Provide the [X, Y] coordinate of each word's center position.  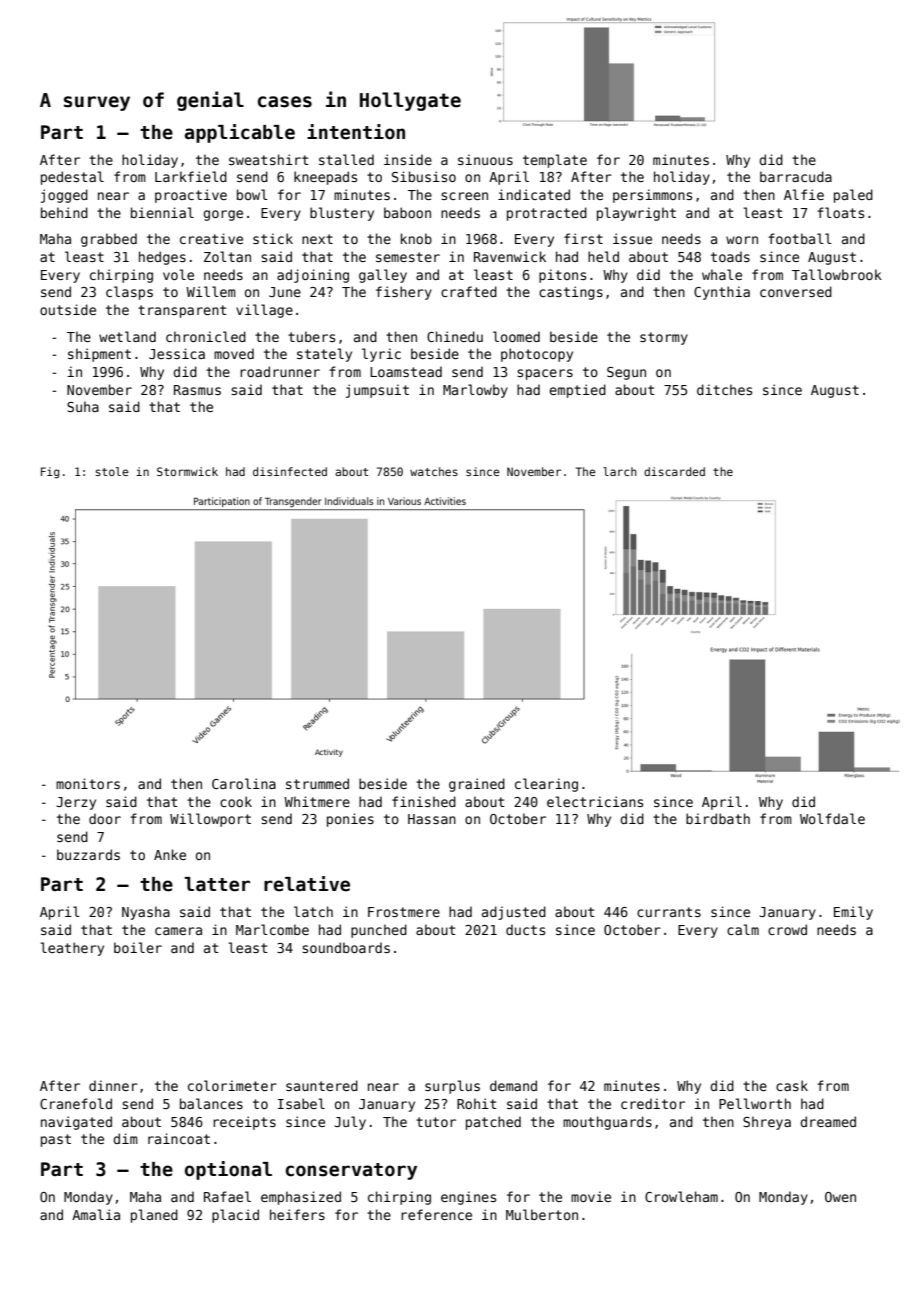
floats [840, 212]
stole [112, 471]
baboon [407, 212]
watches [434, 471]
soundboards [346, 947]
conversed [796, 291]
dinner [113, 1085]
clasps [129, 293]
